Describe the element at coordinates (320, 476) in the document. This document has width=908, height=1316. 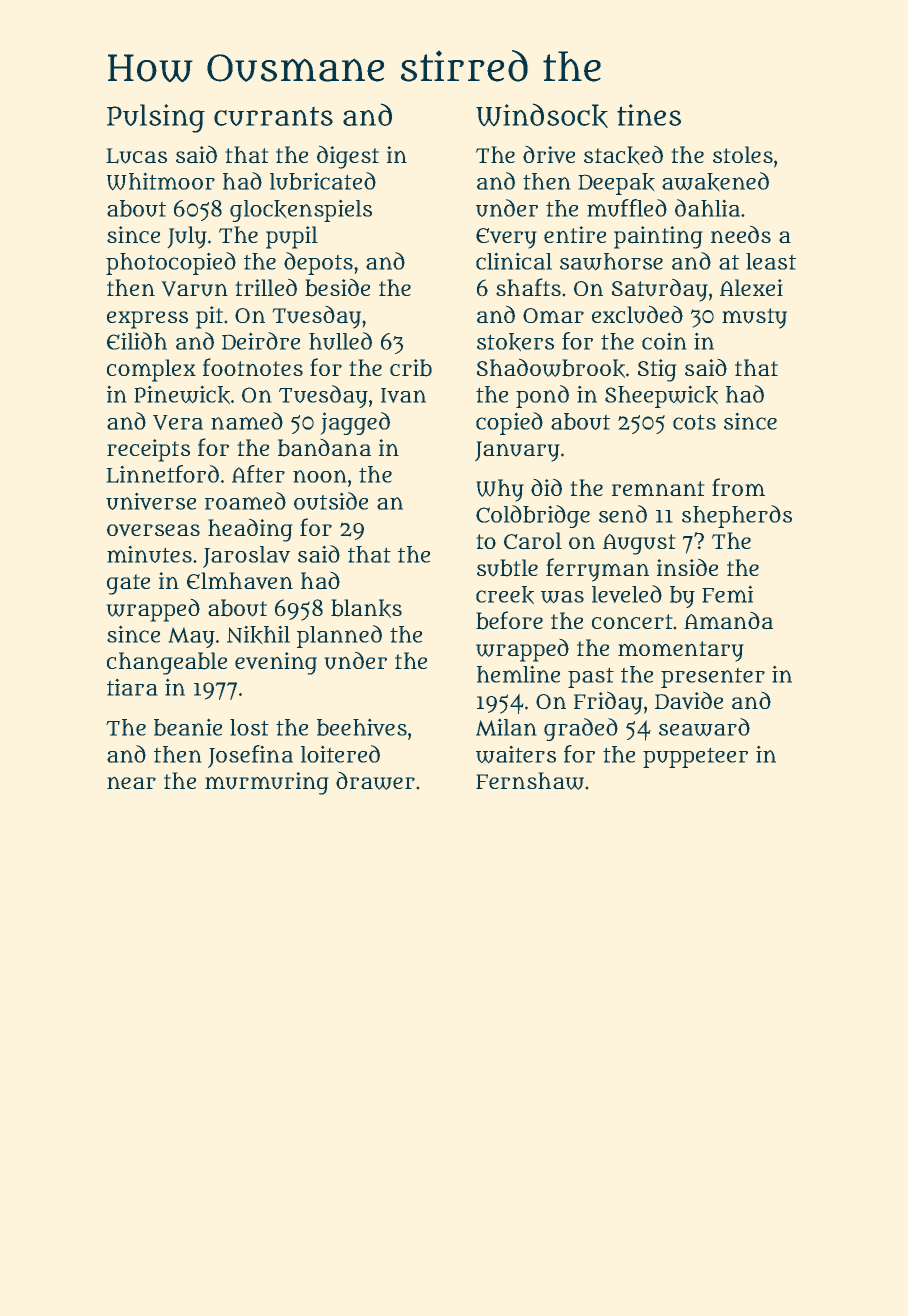
I see `noon` at that location.
